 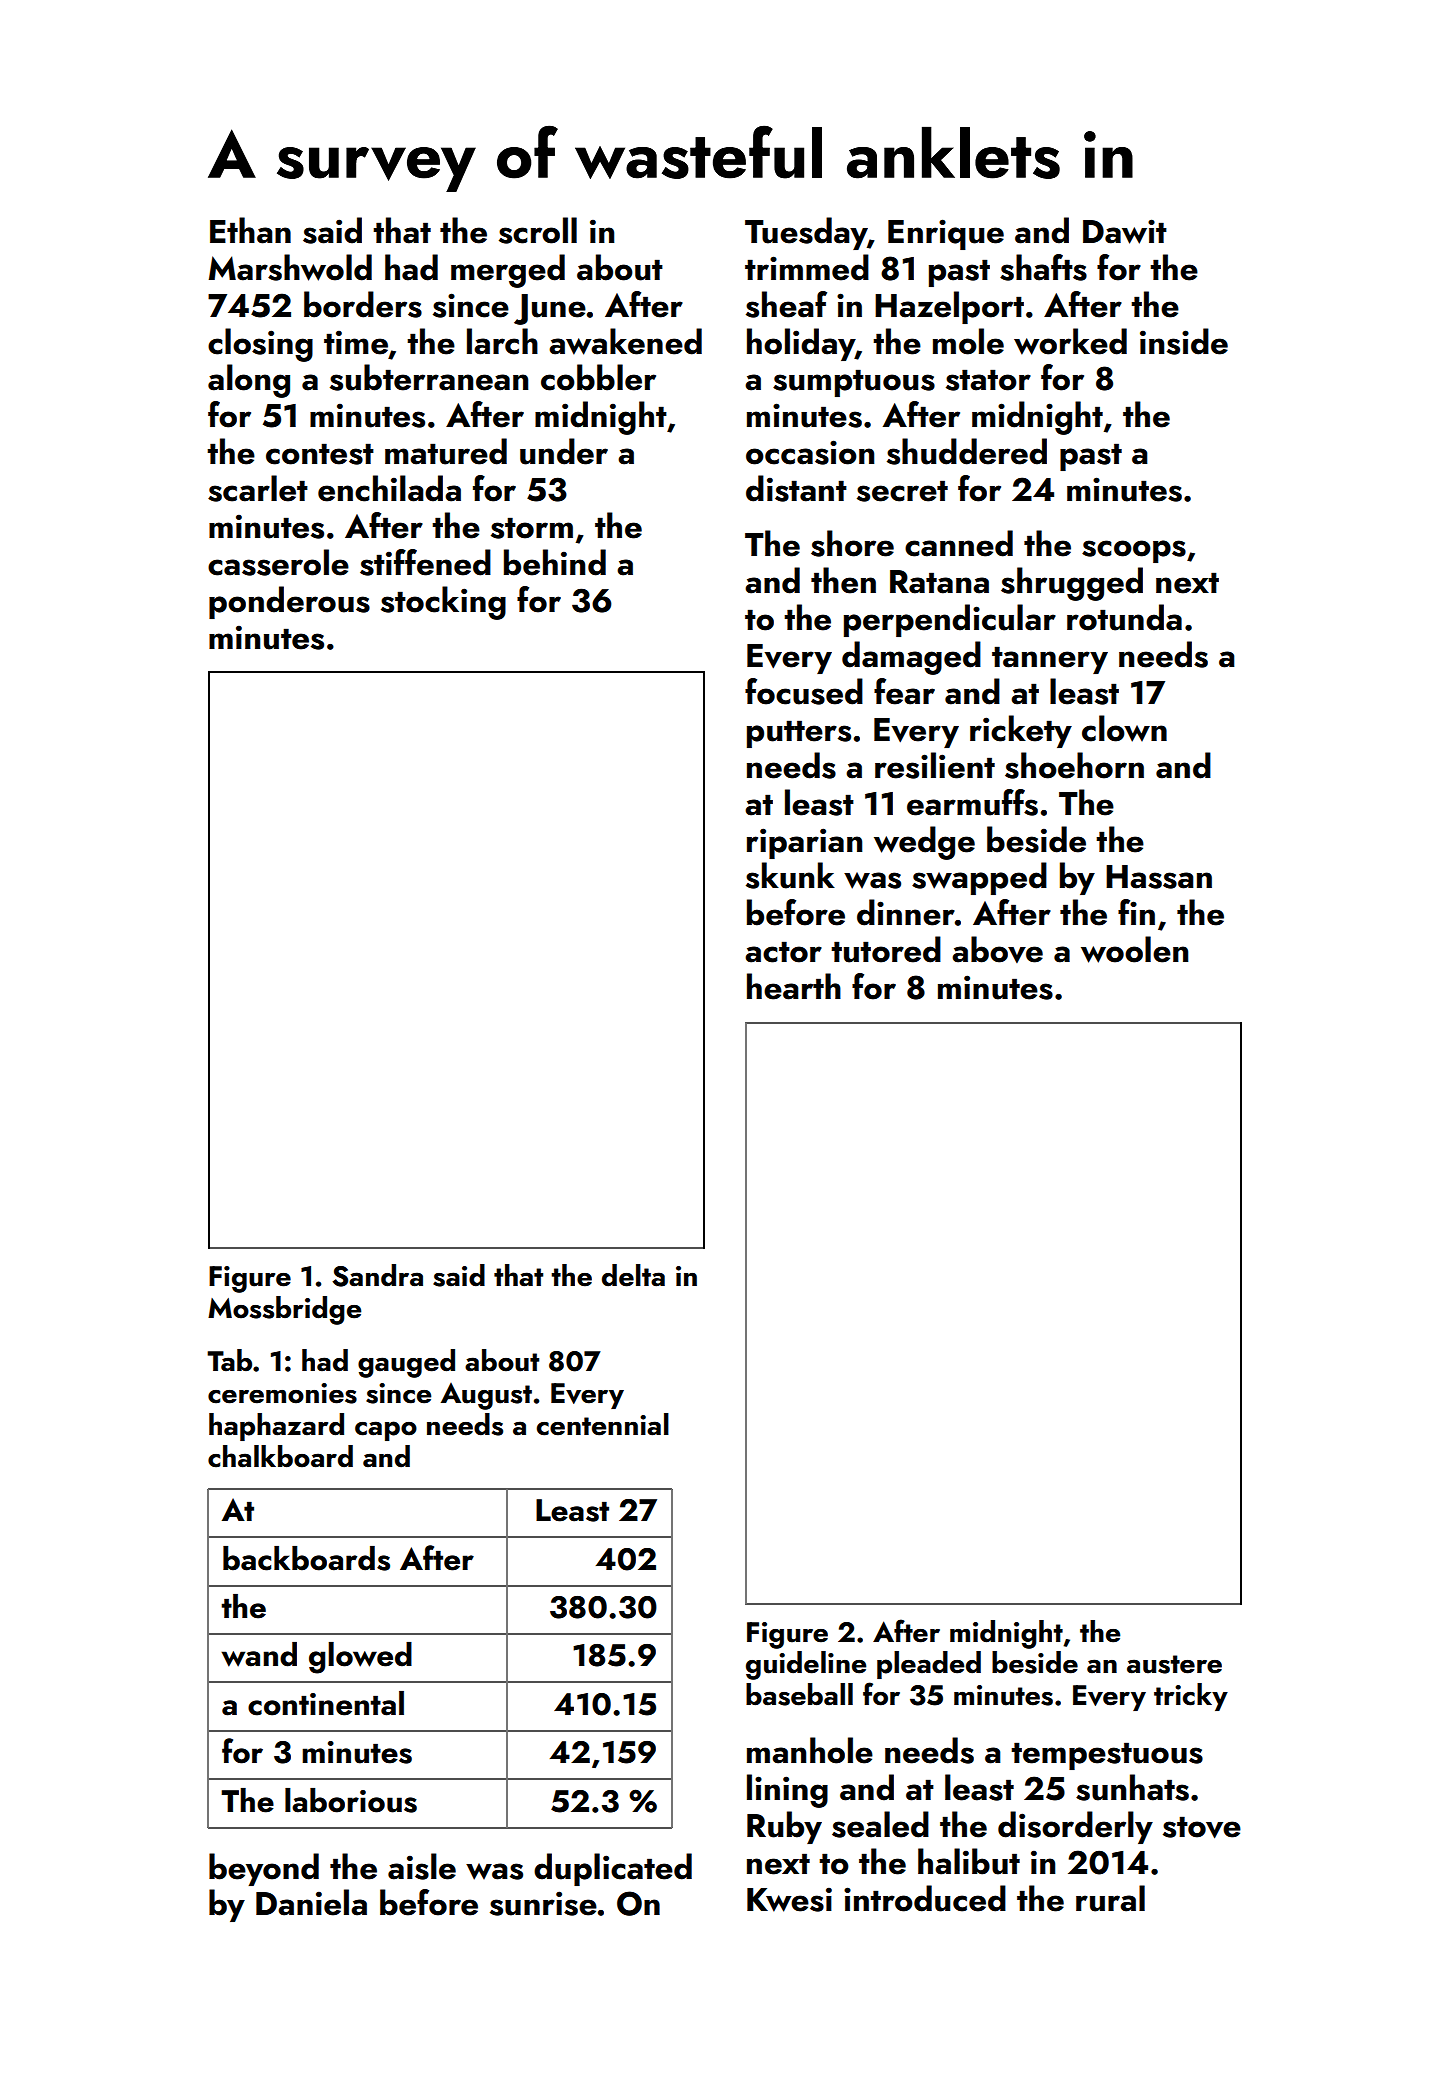 I want to click on centennial, so click(x=603, y=1424).
